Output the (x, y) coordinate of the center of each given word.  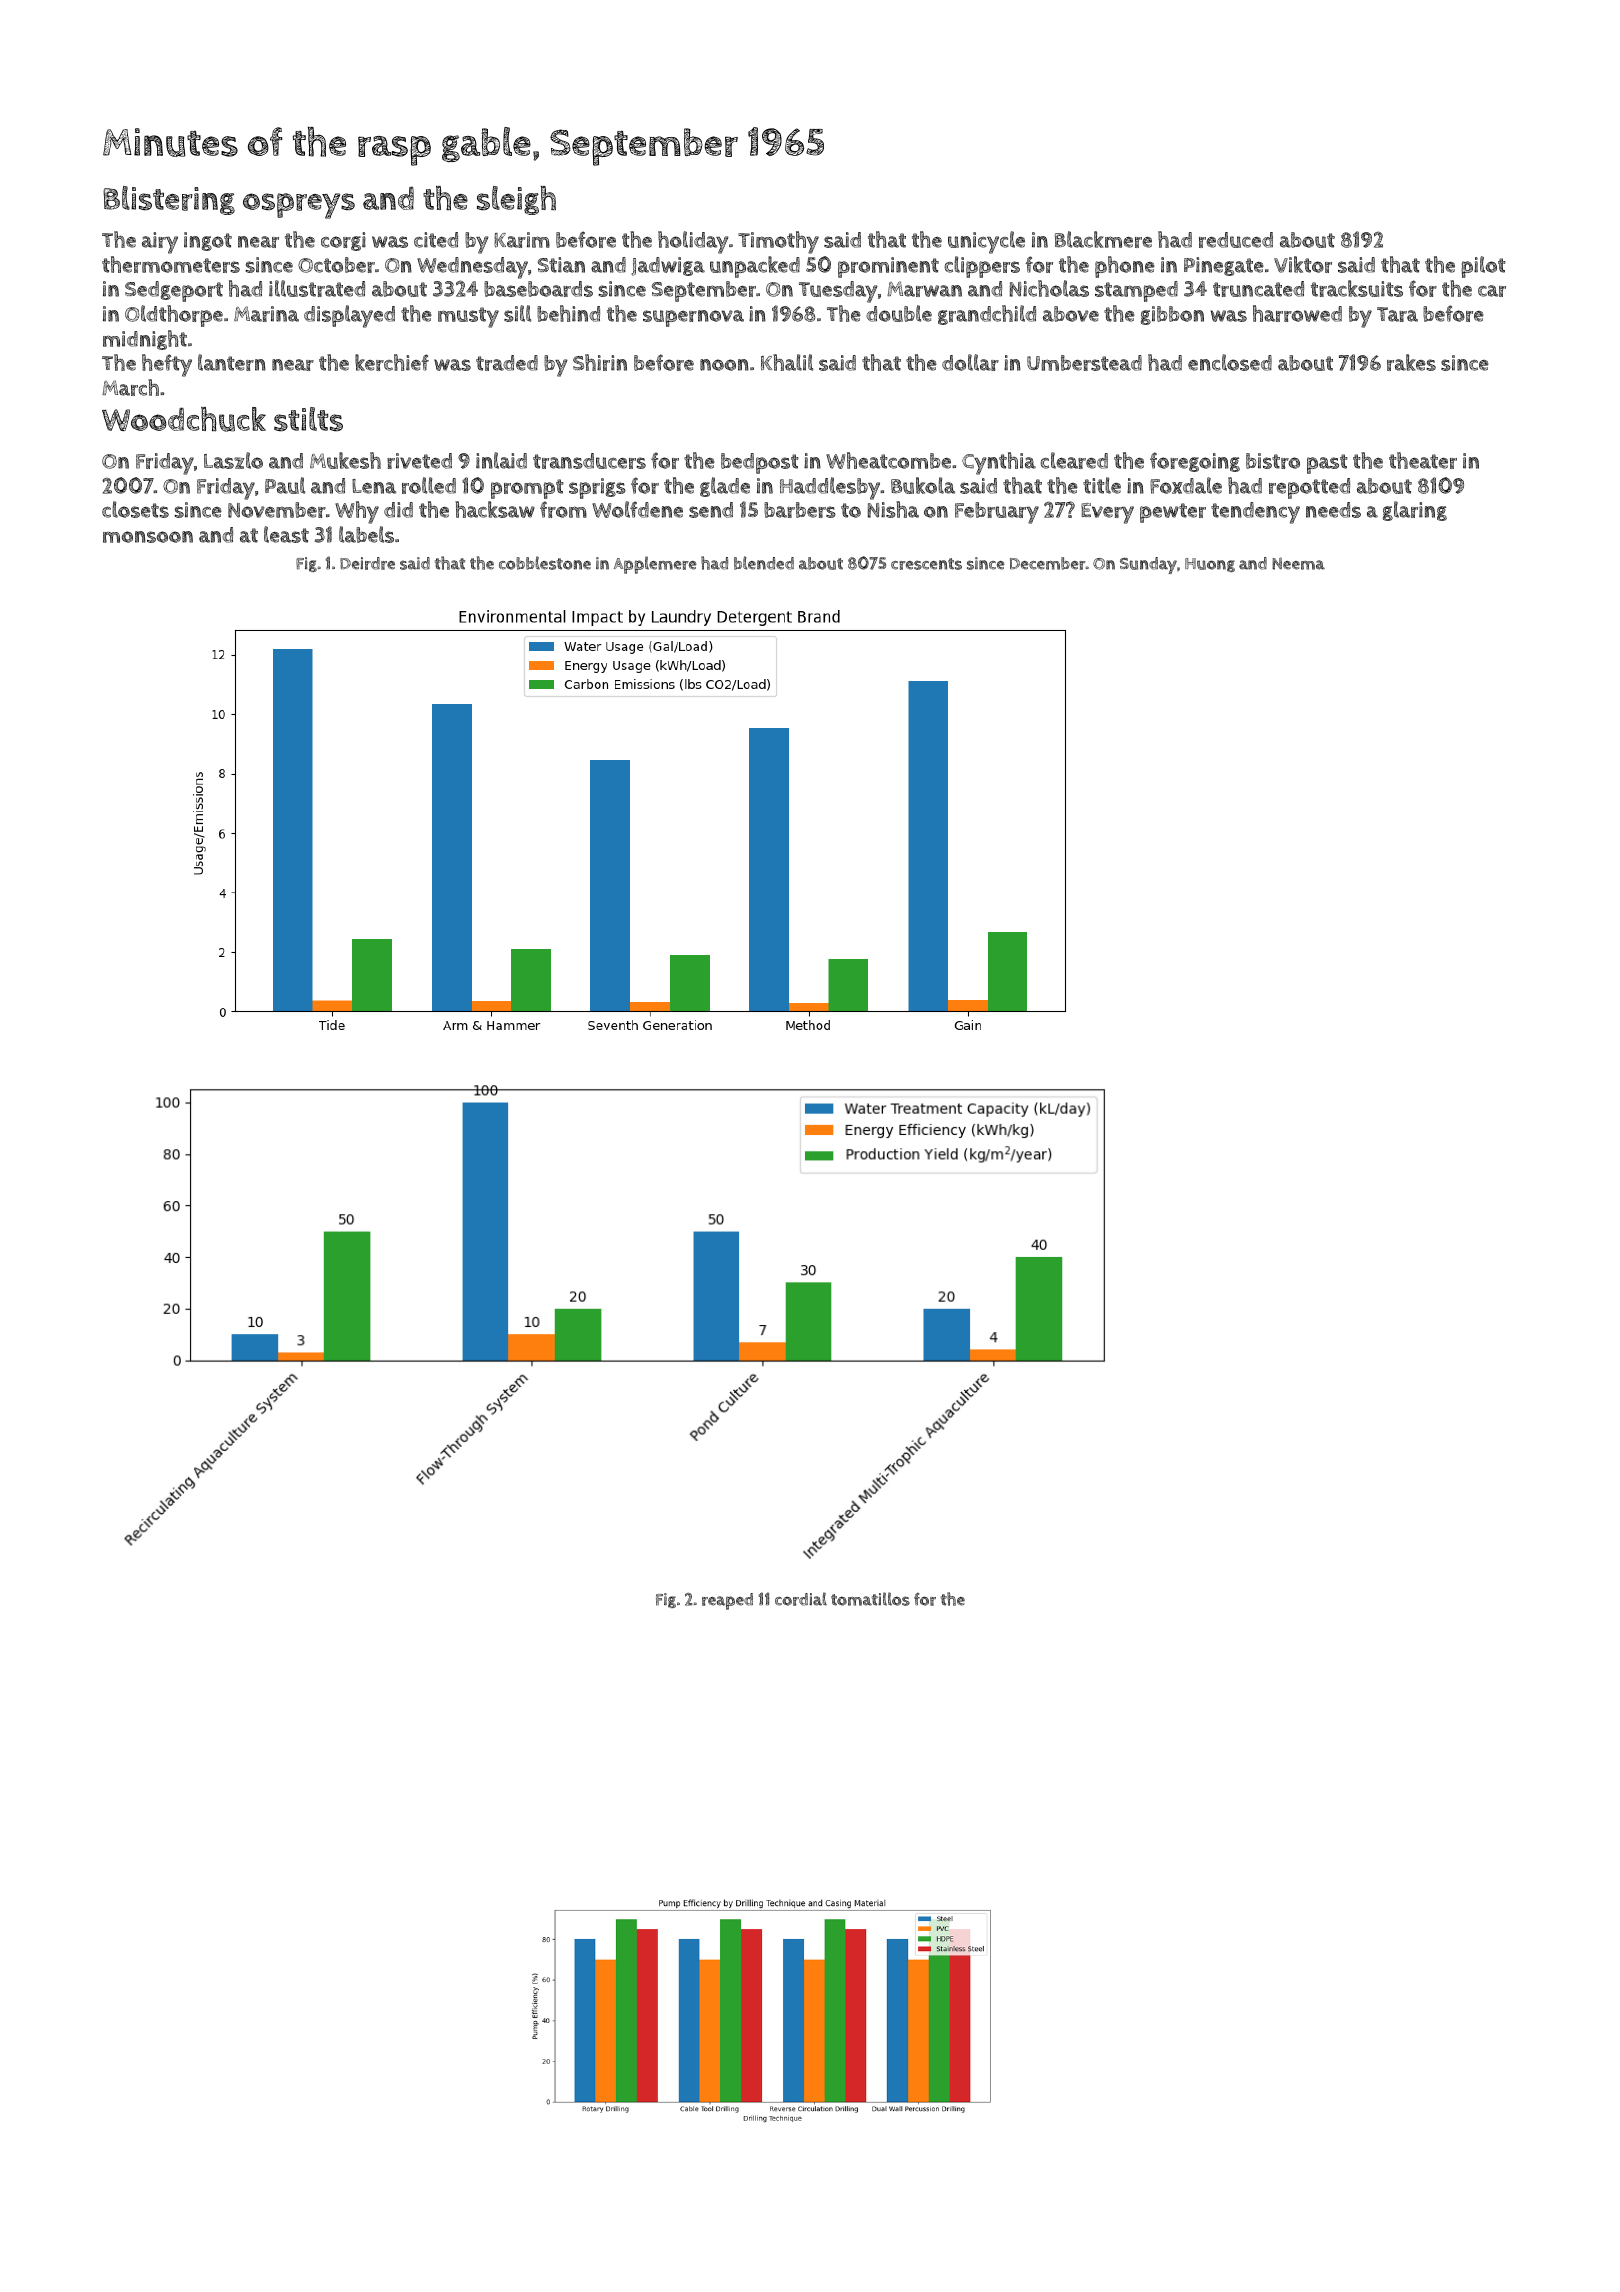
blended (764, 563)
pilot (1483, 267)
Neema (1298, 563)
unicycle (986, 242)
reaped (727, 1601)
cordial (801, 1599)
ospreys (299, 206)
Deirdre (367, 563)
